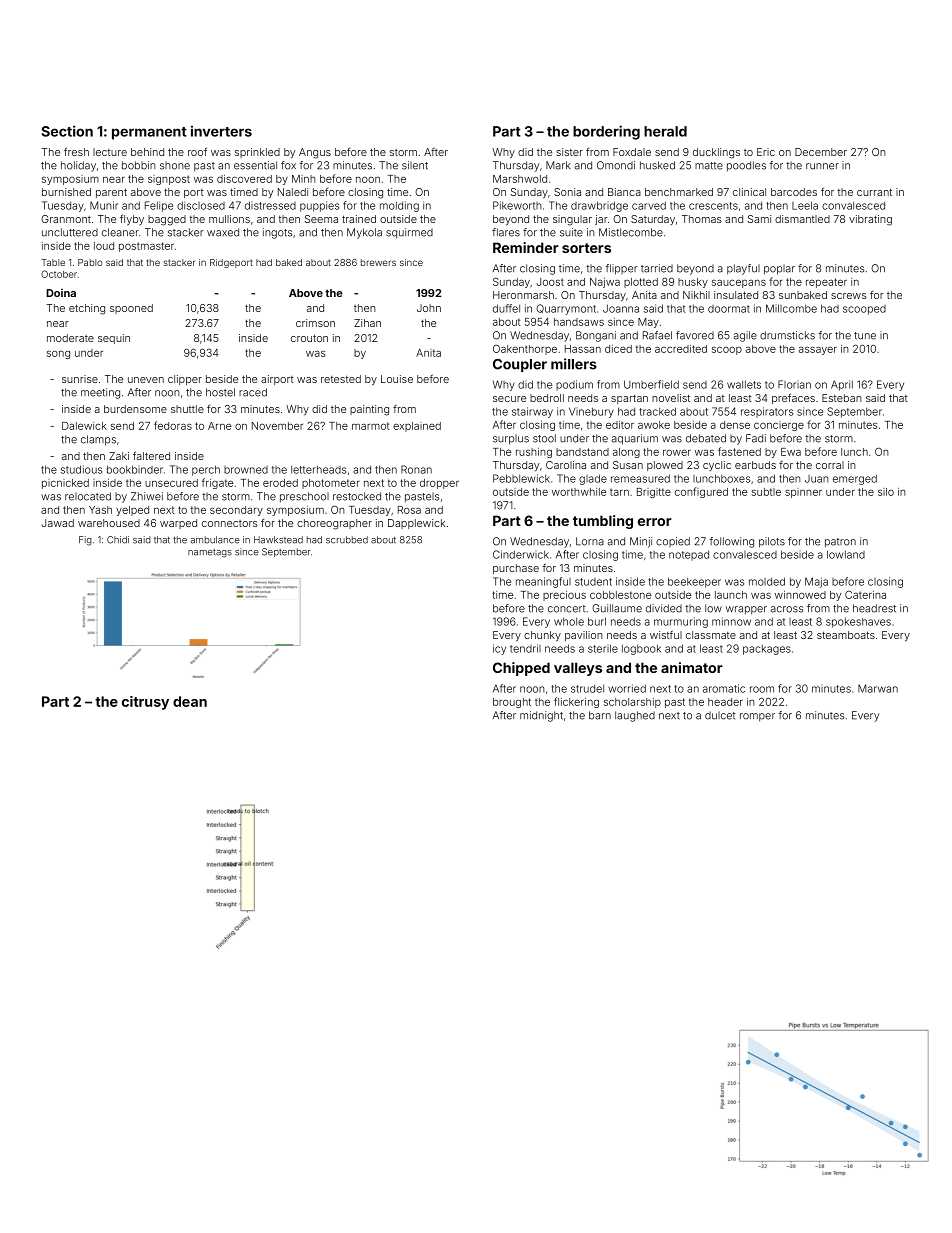 The width and height of the image is (952, 1233). I want to click on citrusy, so click(145, 703).
